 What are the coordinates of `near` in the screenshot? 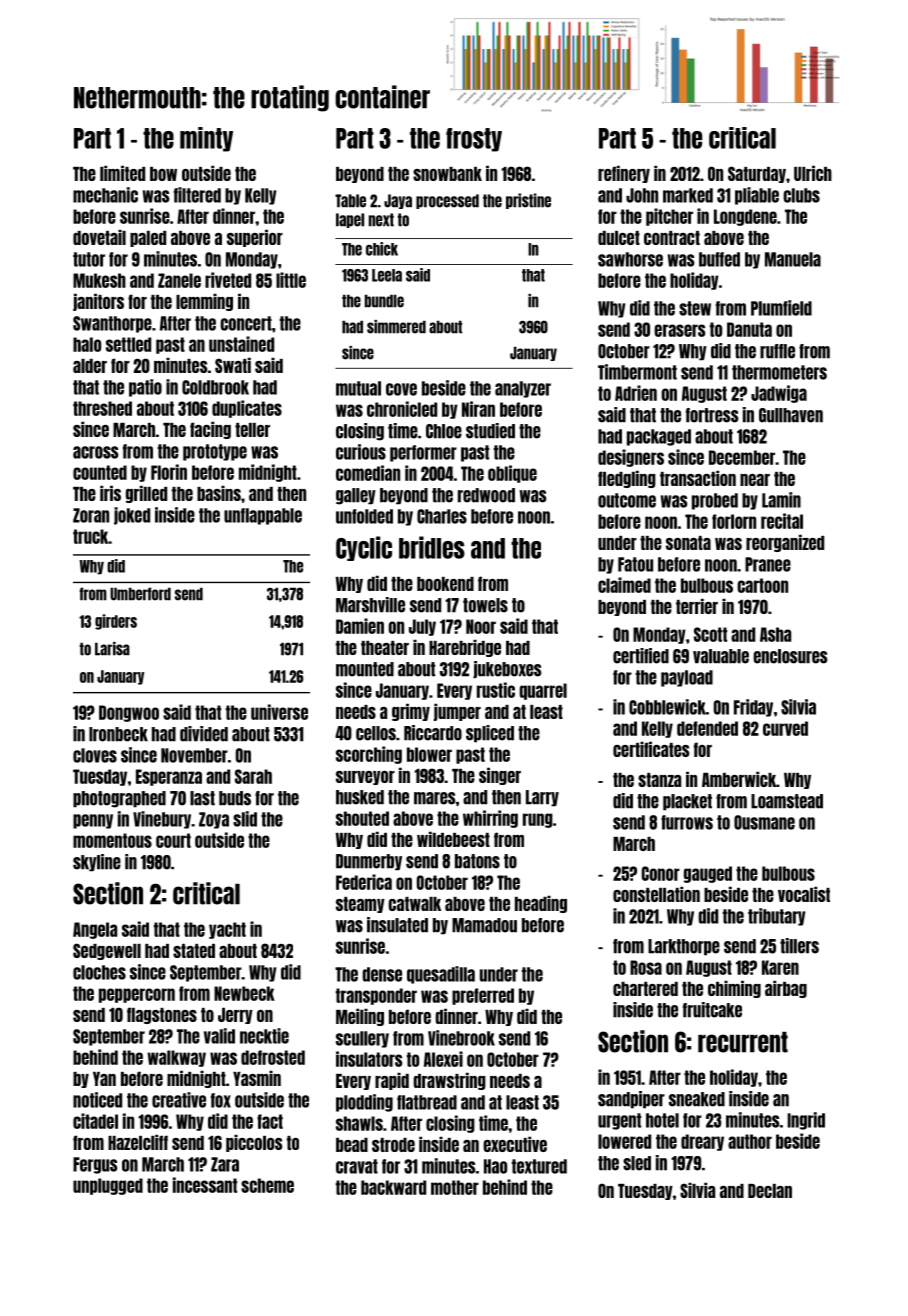 It's located at (755, 480).
